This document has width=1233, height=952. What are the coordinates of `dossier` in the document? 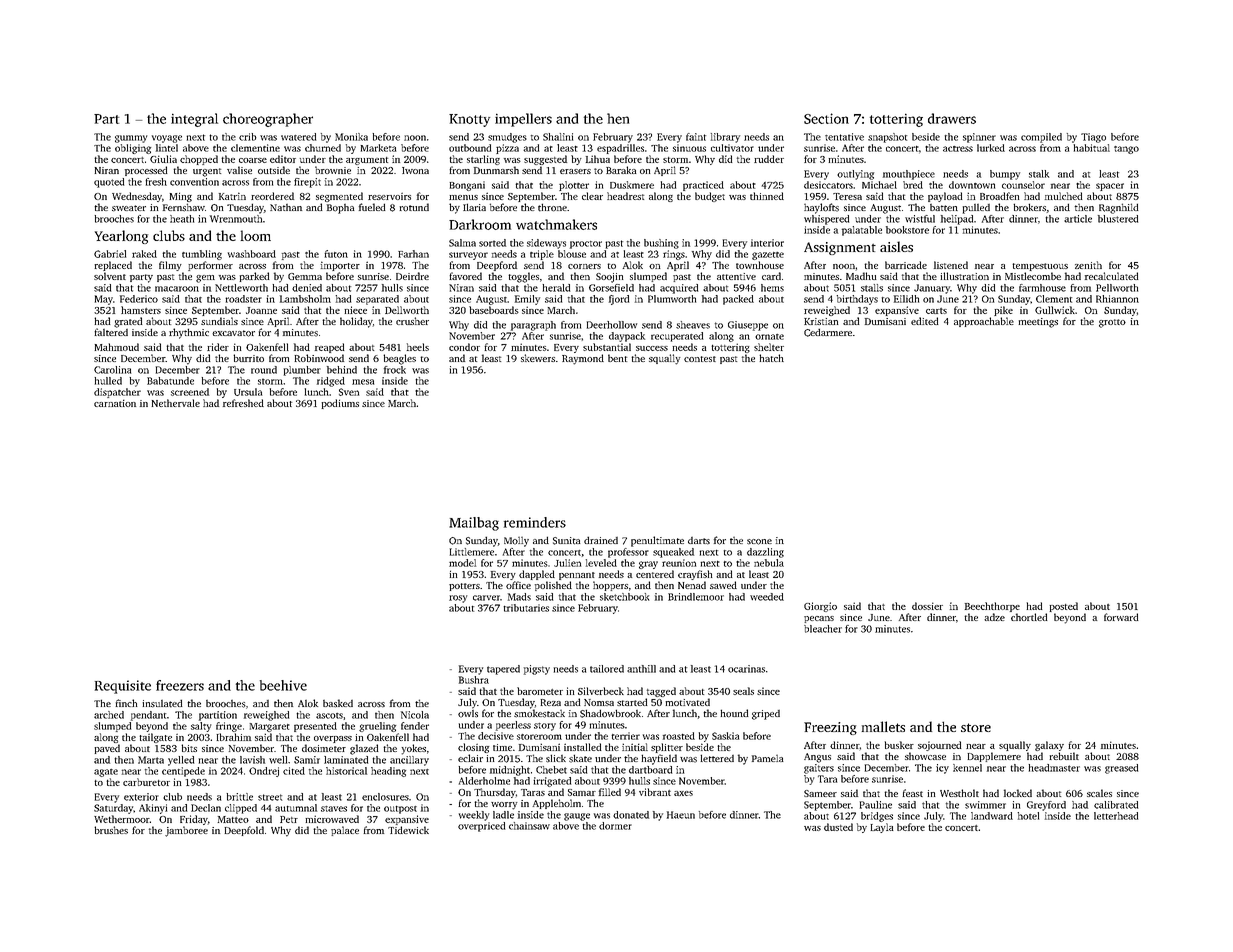 It's located at (927, 606).
